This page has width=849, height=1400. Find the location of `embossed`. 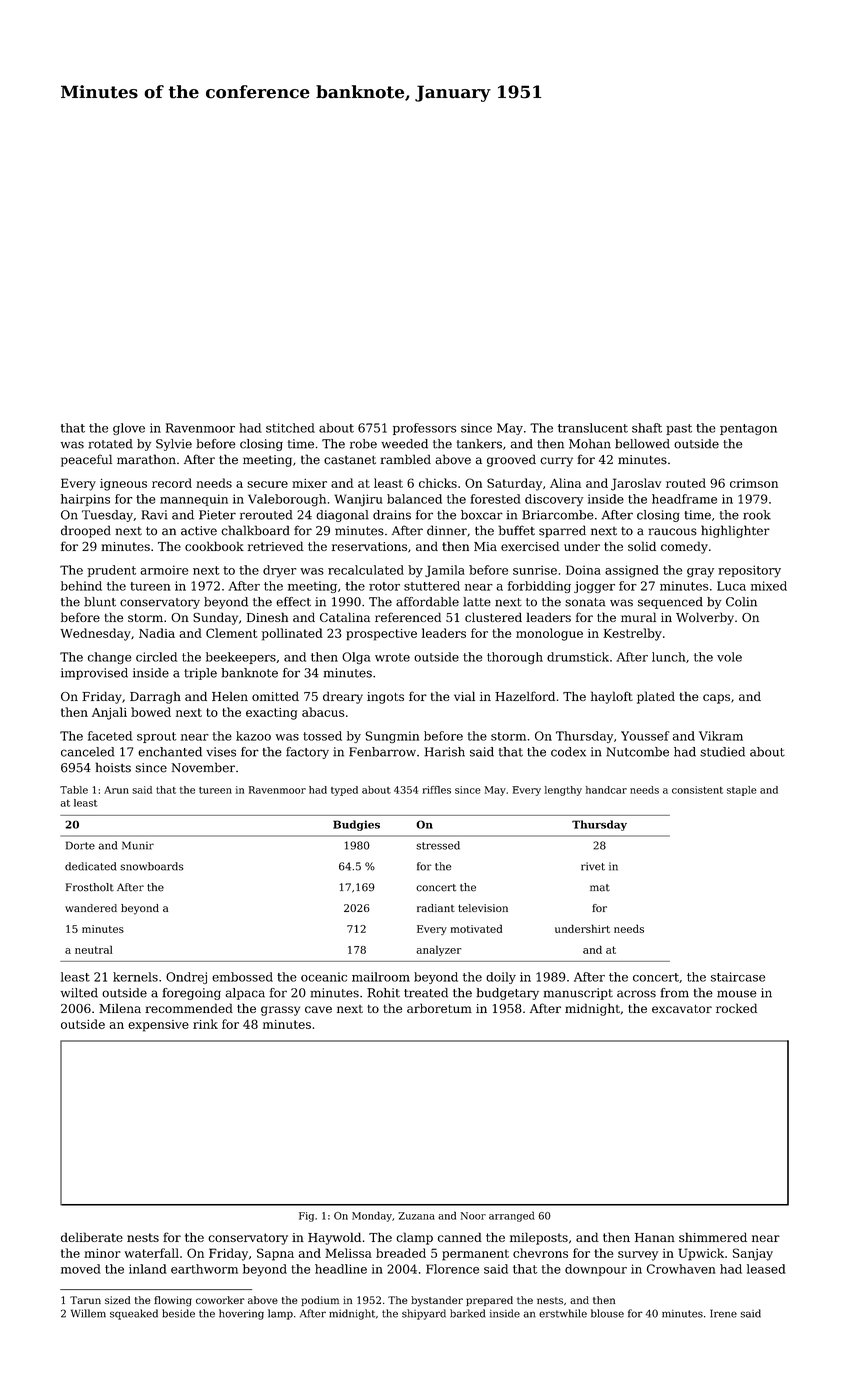

embossed is located at coordinates (242, 977).
